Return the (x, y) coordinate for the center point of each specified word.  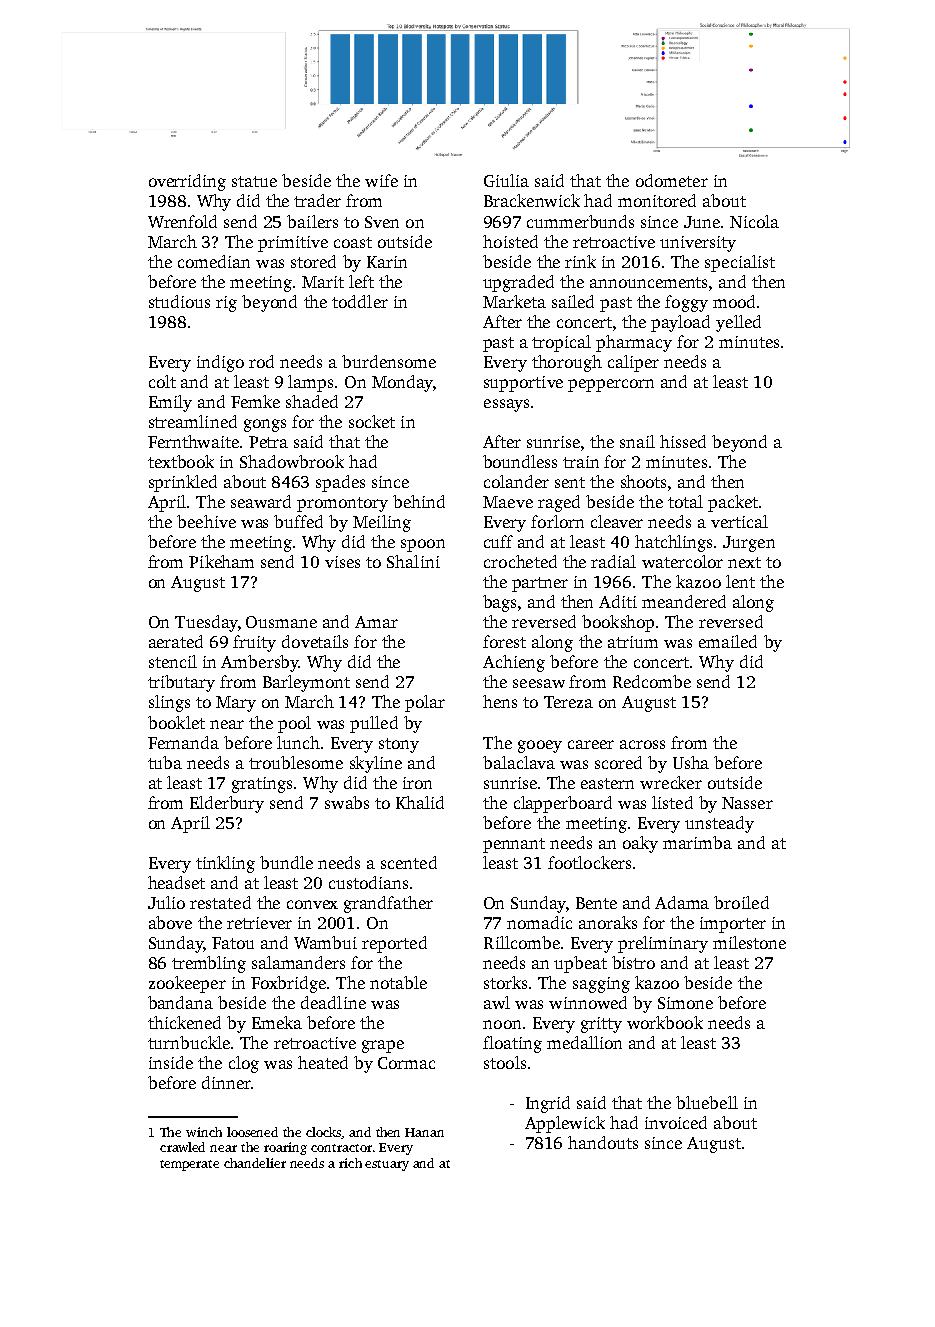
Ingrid (548, 1104)
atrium (633, 642)
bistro (633, 962)
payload (680, 323)
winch (204, 1132)
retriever (259, 923)
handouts (603, 1142)
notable (398, 982)
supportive (523, 384)
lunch (298, 742)
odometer (672, 180)
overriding (187, 182)
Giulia (506, 180)
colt (162, 381)
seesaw (539, 683)
